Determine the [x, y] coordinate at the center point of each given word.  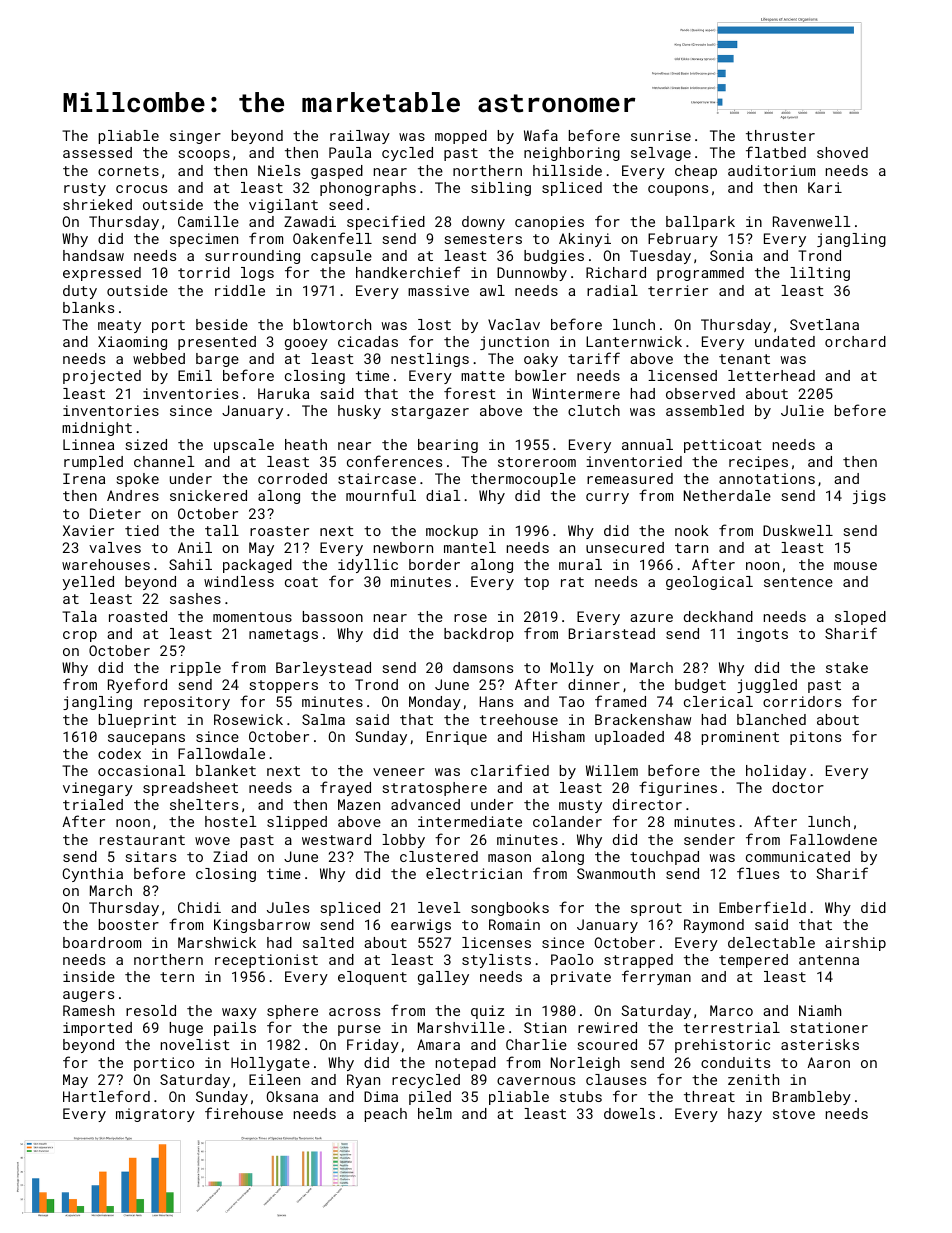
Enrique [457, 738]
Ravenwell [811, 221]
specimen [204, 240]
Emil [195, 375]
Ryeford [137, 685]
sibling [501, 189]
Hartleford [106, 1096]
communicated [798, 856]
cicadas [368, 341]
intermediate [470, 821]
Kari [825, 187]
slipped [297, 823]
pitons [815, 738]
